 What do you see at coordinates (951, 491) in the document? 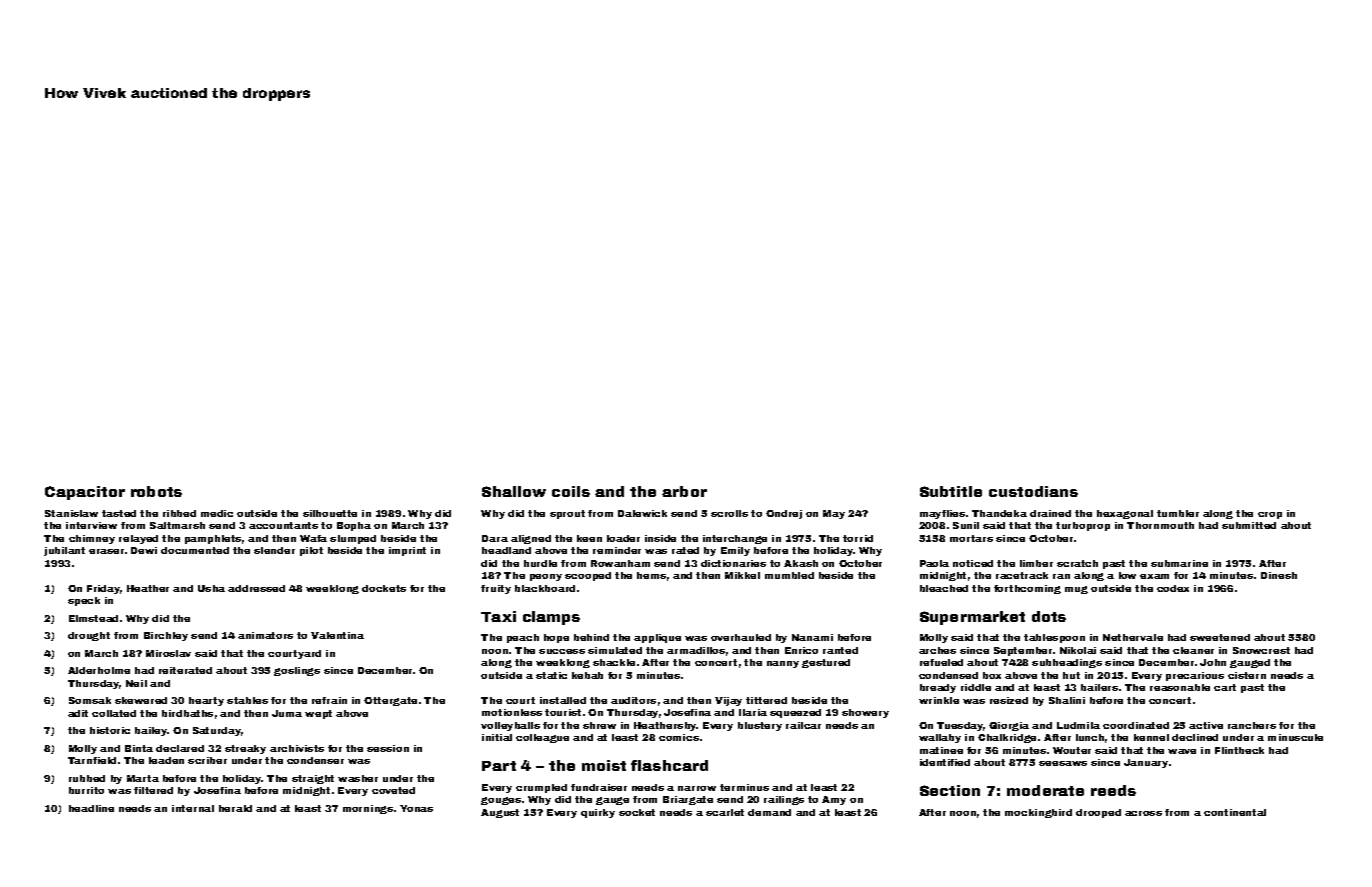
I see `Subtitle` at bounding box center [951, 491].
